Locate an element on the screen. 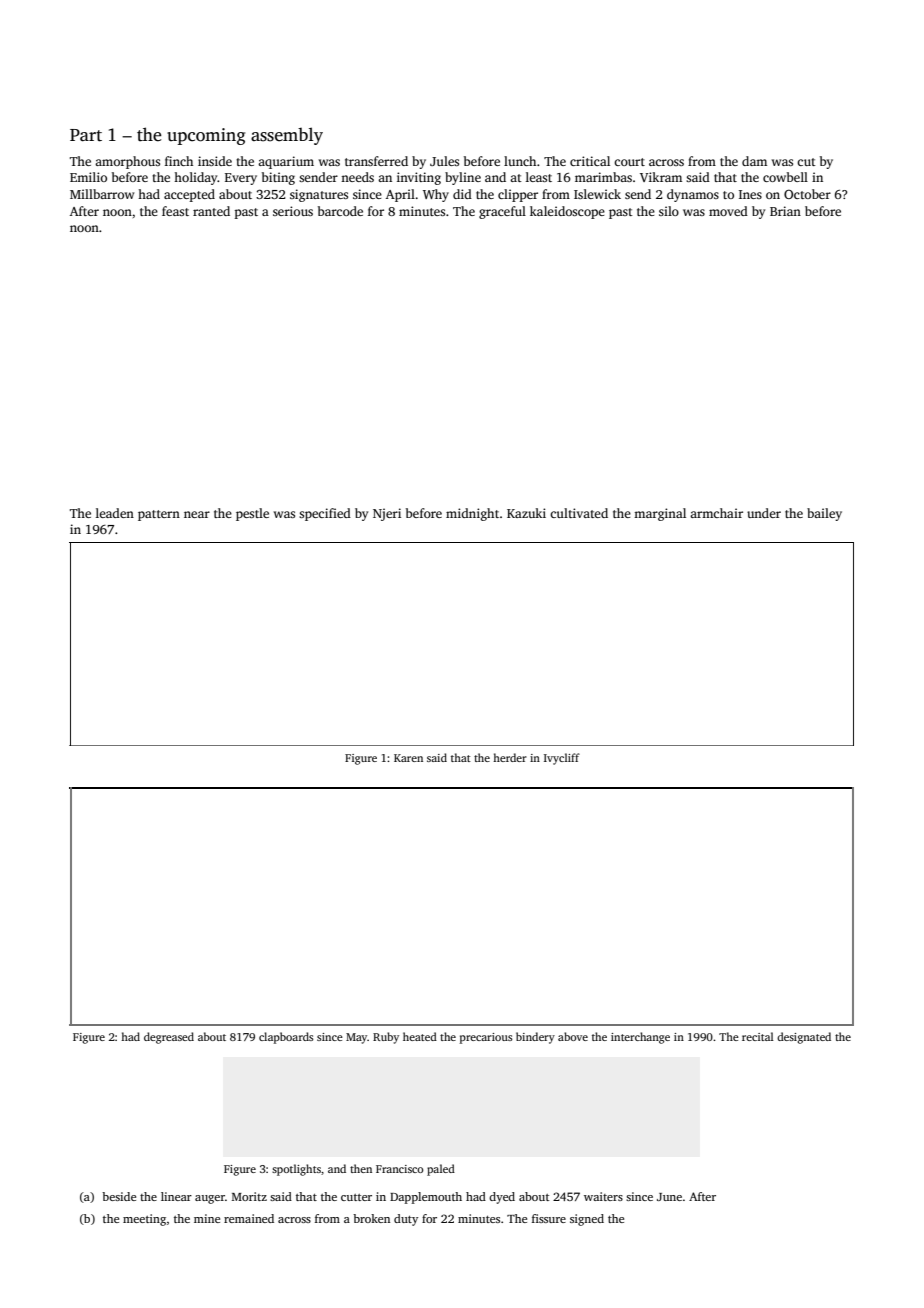  herder is located at coordinates (510, 757).
